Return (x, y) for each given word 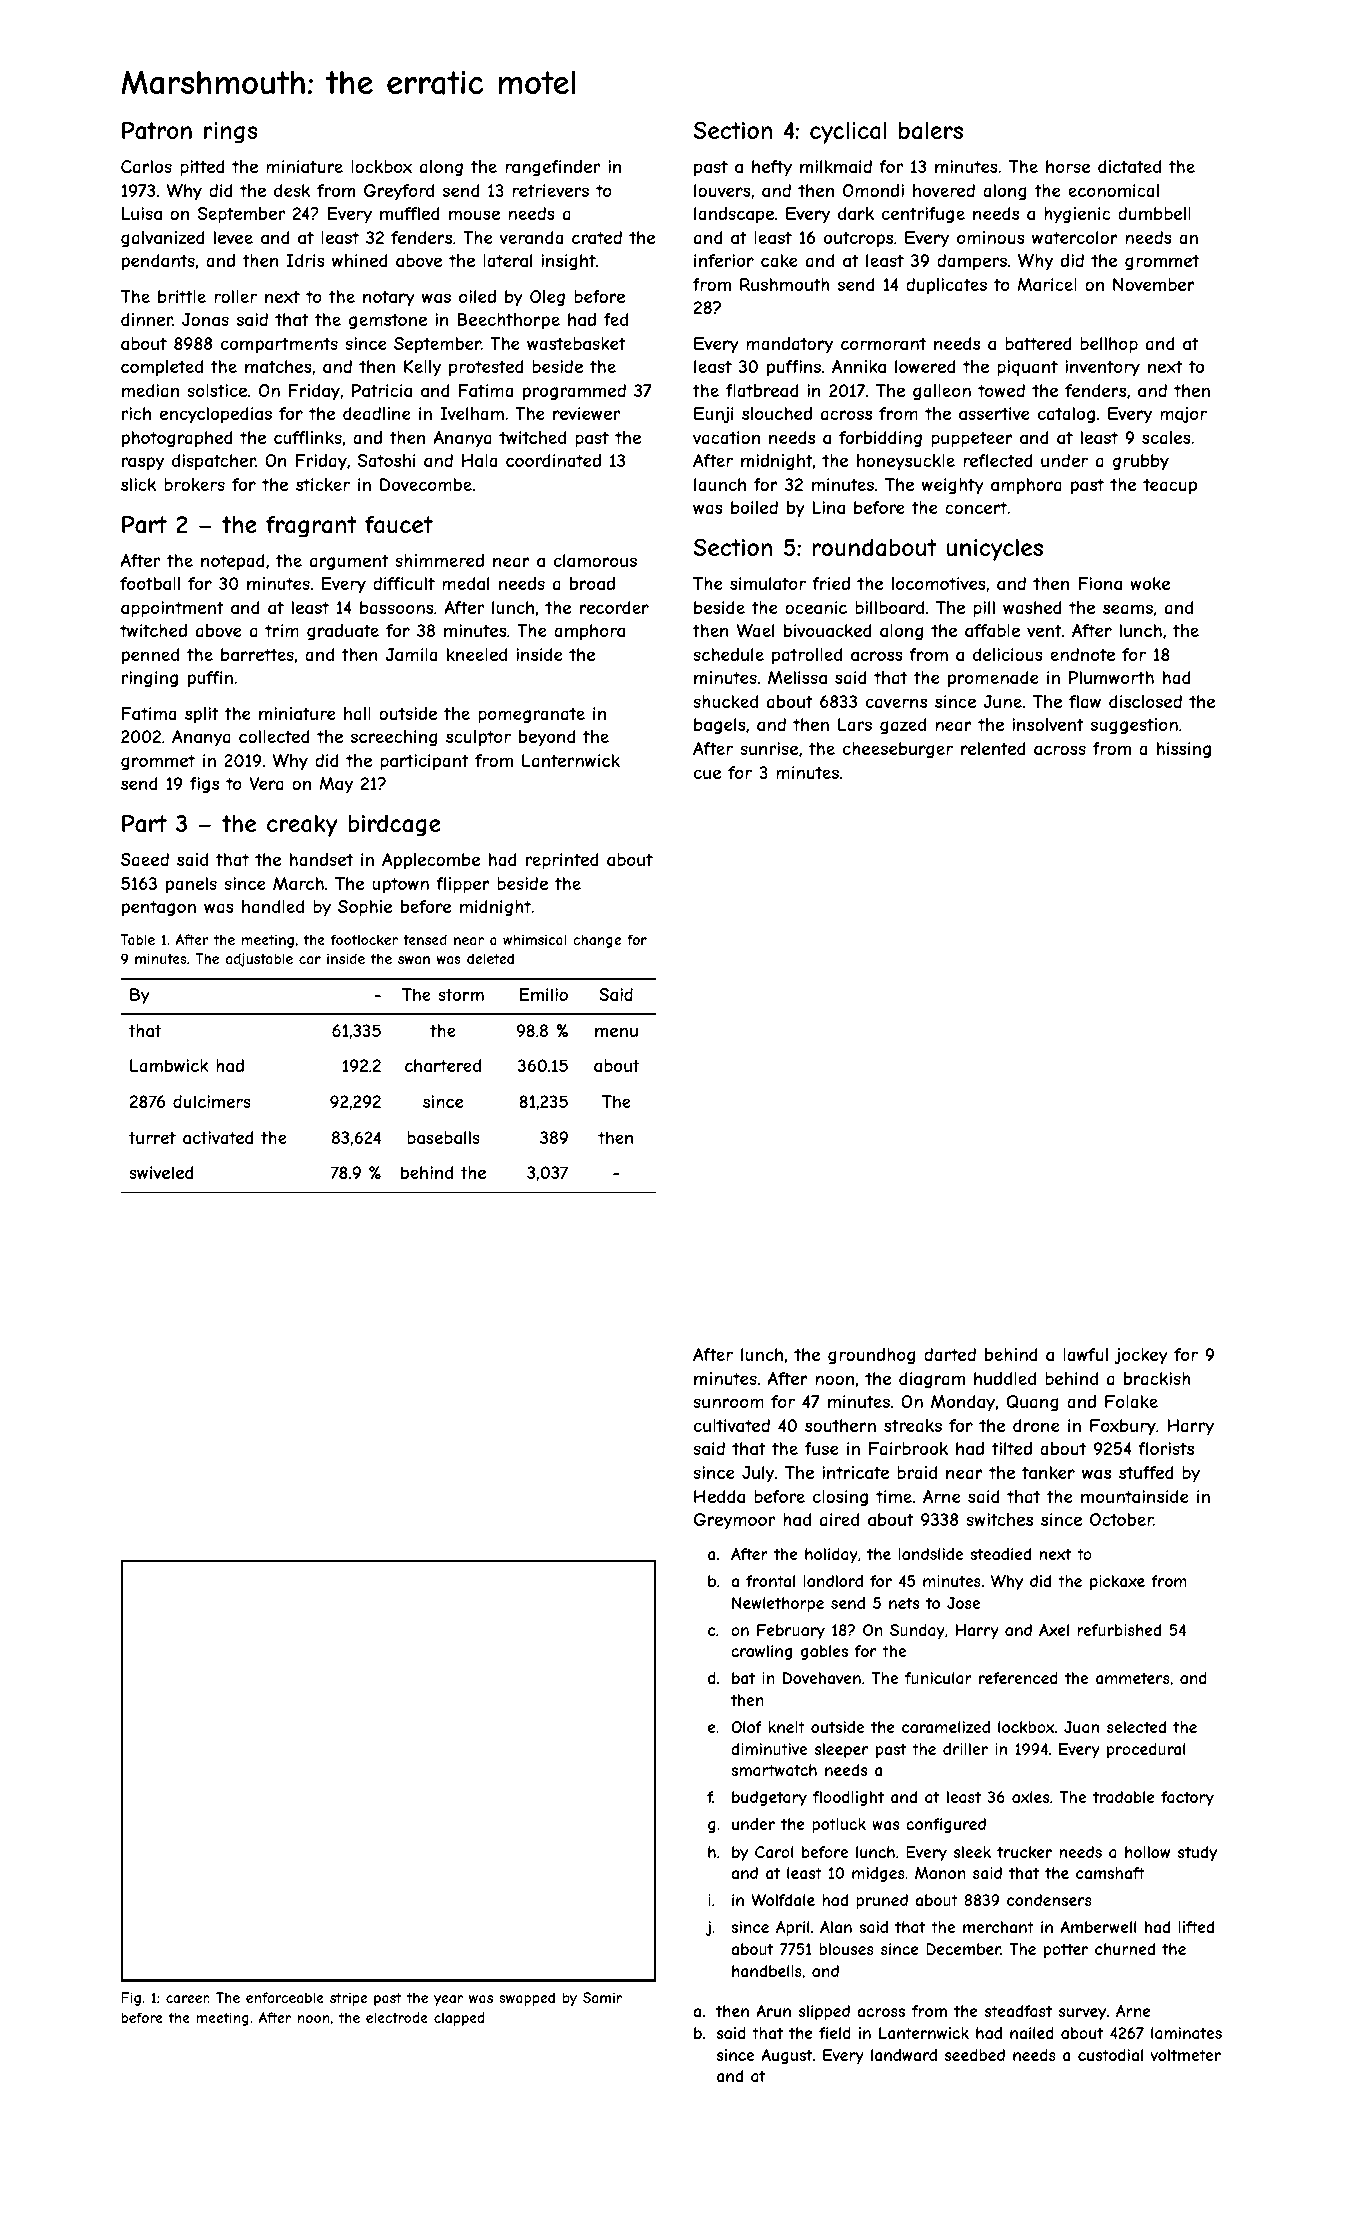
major (1183, 415)
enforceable (285, 1997)
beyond (547, 738)
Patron (157, 130)
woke (1150, 583)
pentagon (159, 908)
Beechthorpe (508, 321)
